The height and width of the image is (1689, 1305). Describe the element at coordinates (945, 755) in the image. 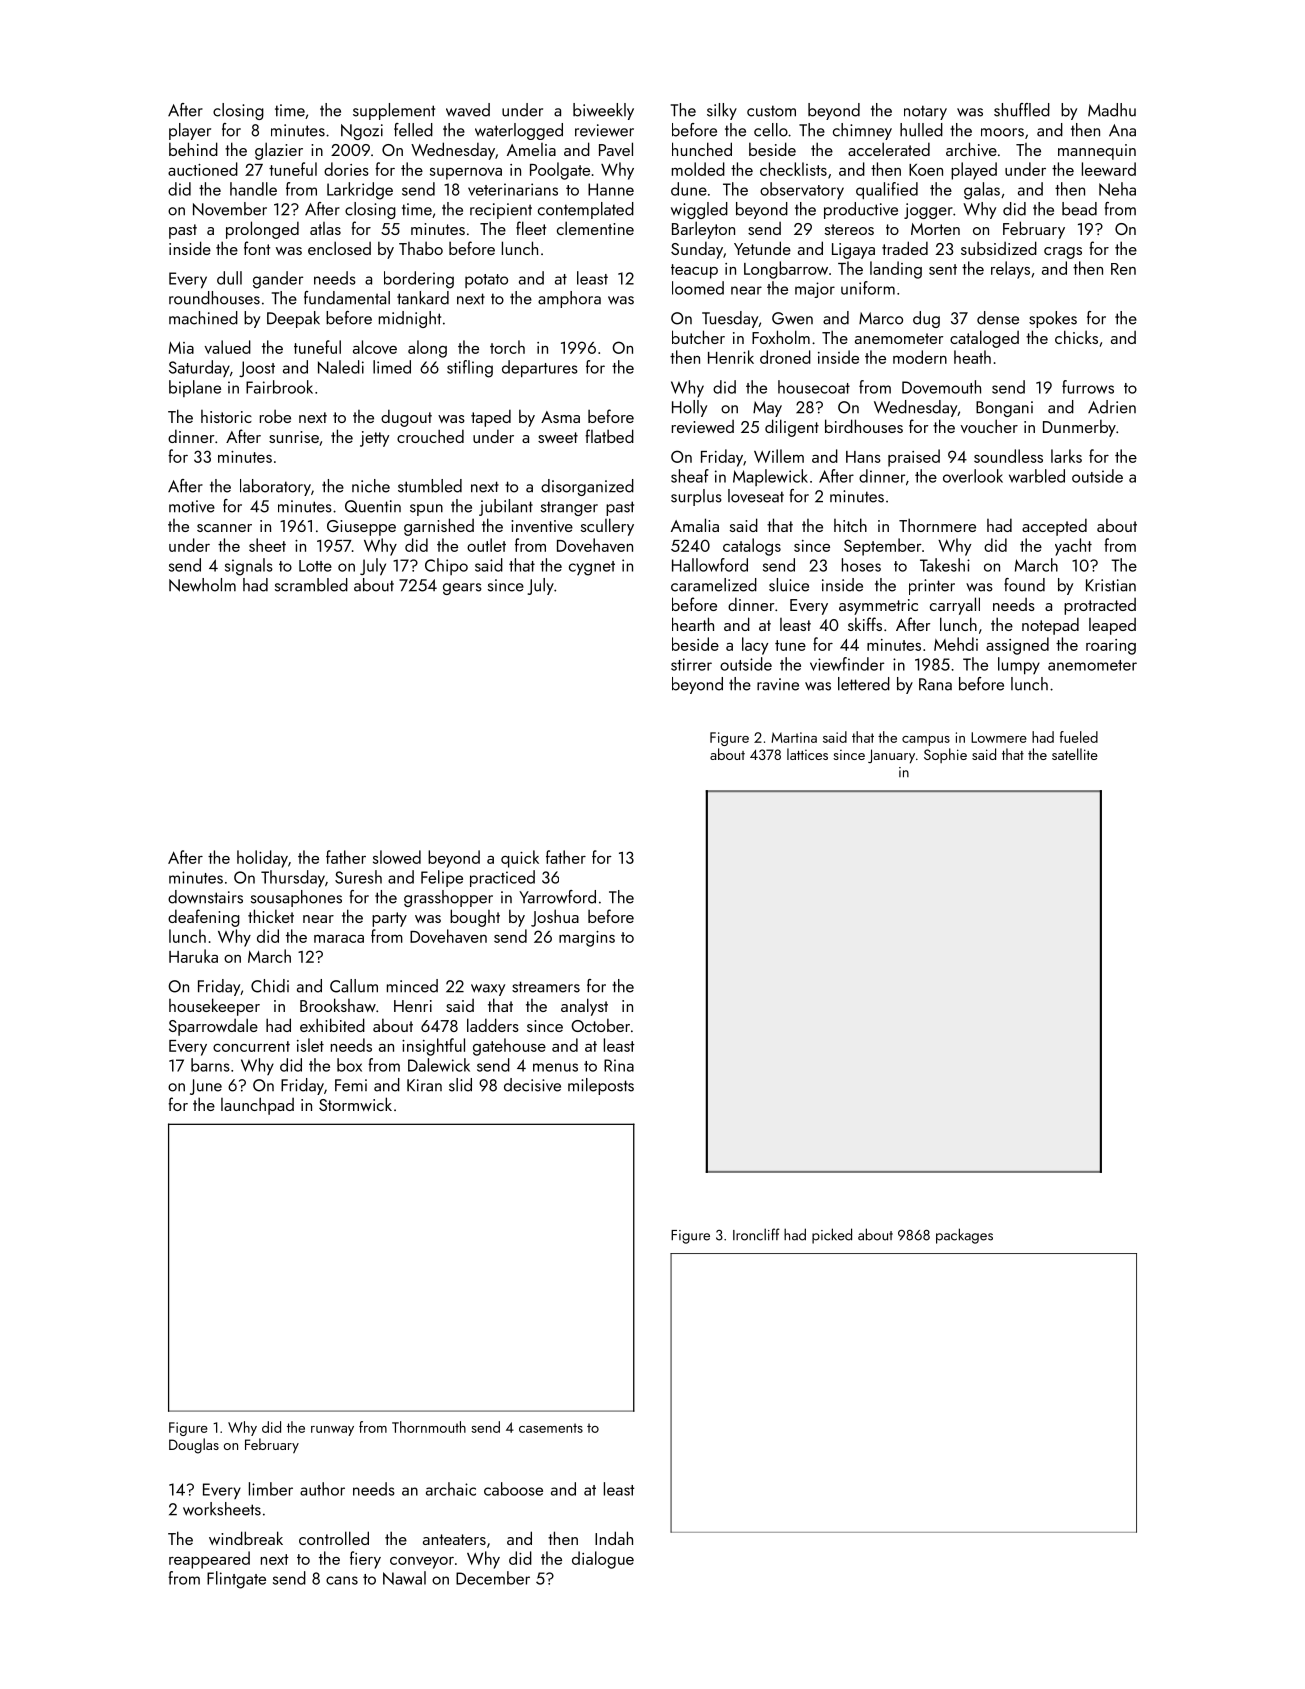

I see `Sophie` at that location.
